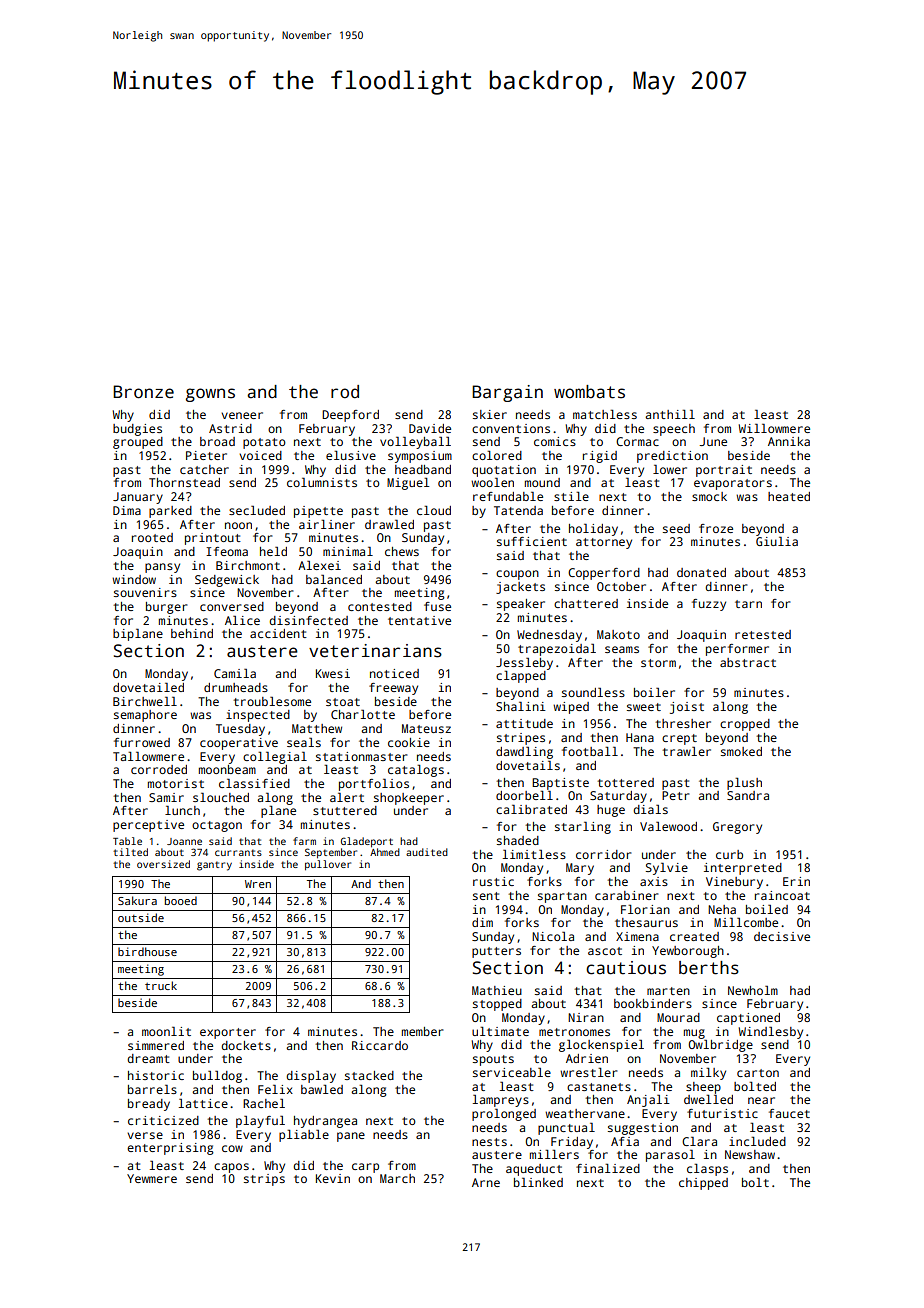  Describe the element at coordinates (264, 1180) in the screenshot. I see `strips` at that location.
